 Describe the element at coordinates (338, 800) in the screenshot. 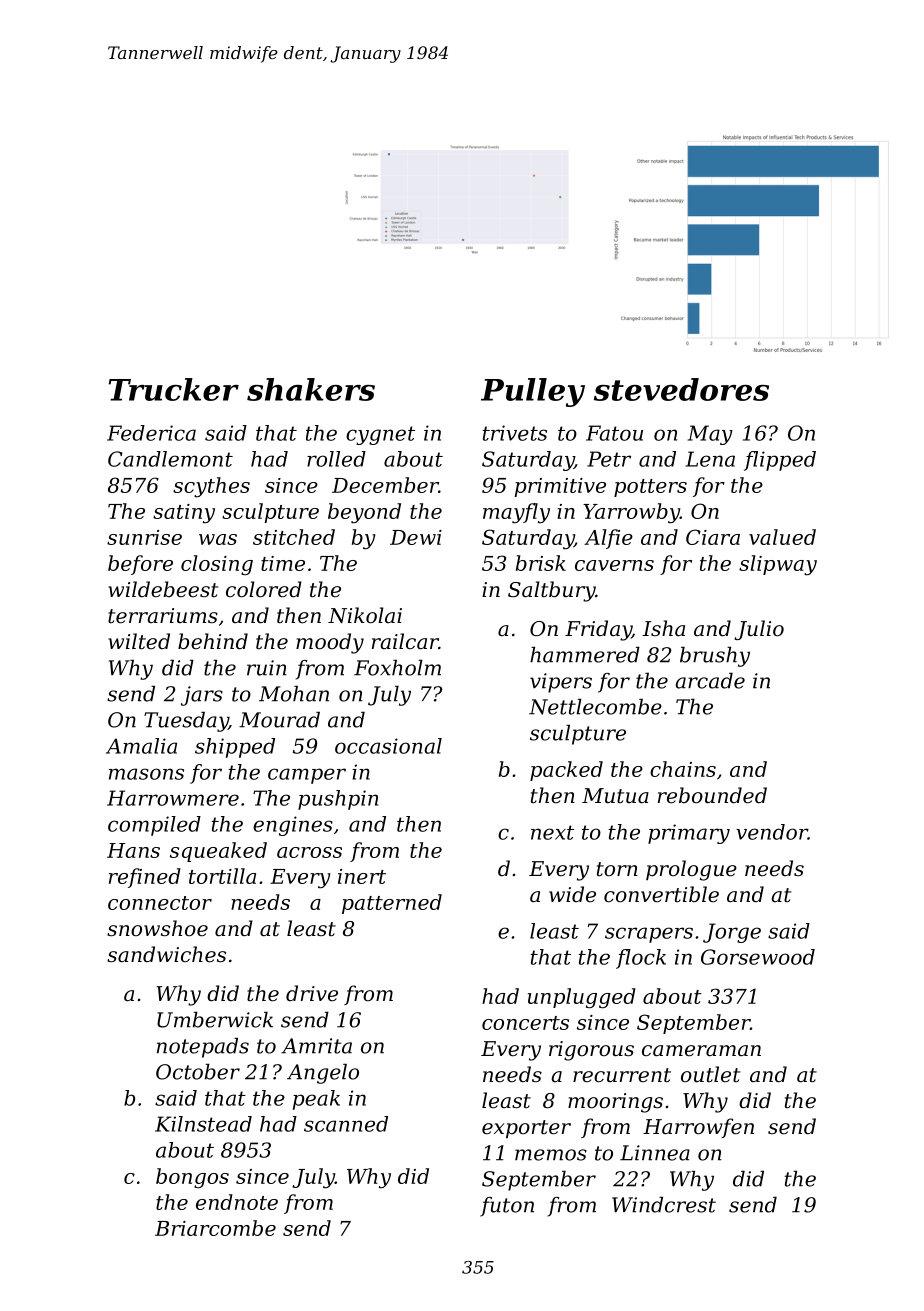

I see `pushpin` at that location.
